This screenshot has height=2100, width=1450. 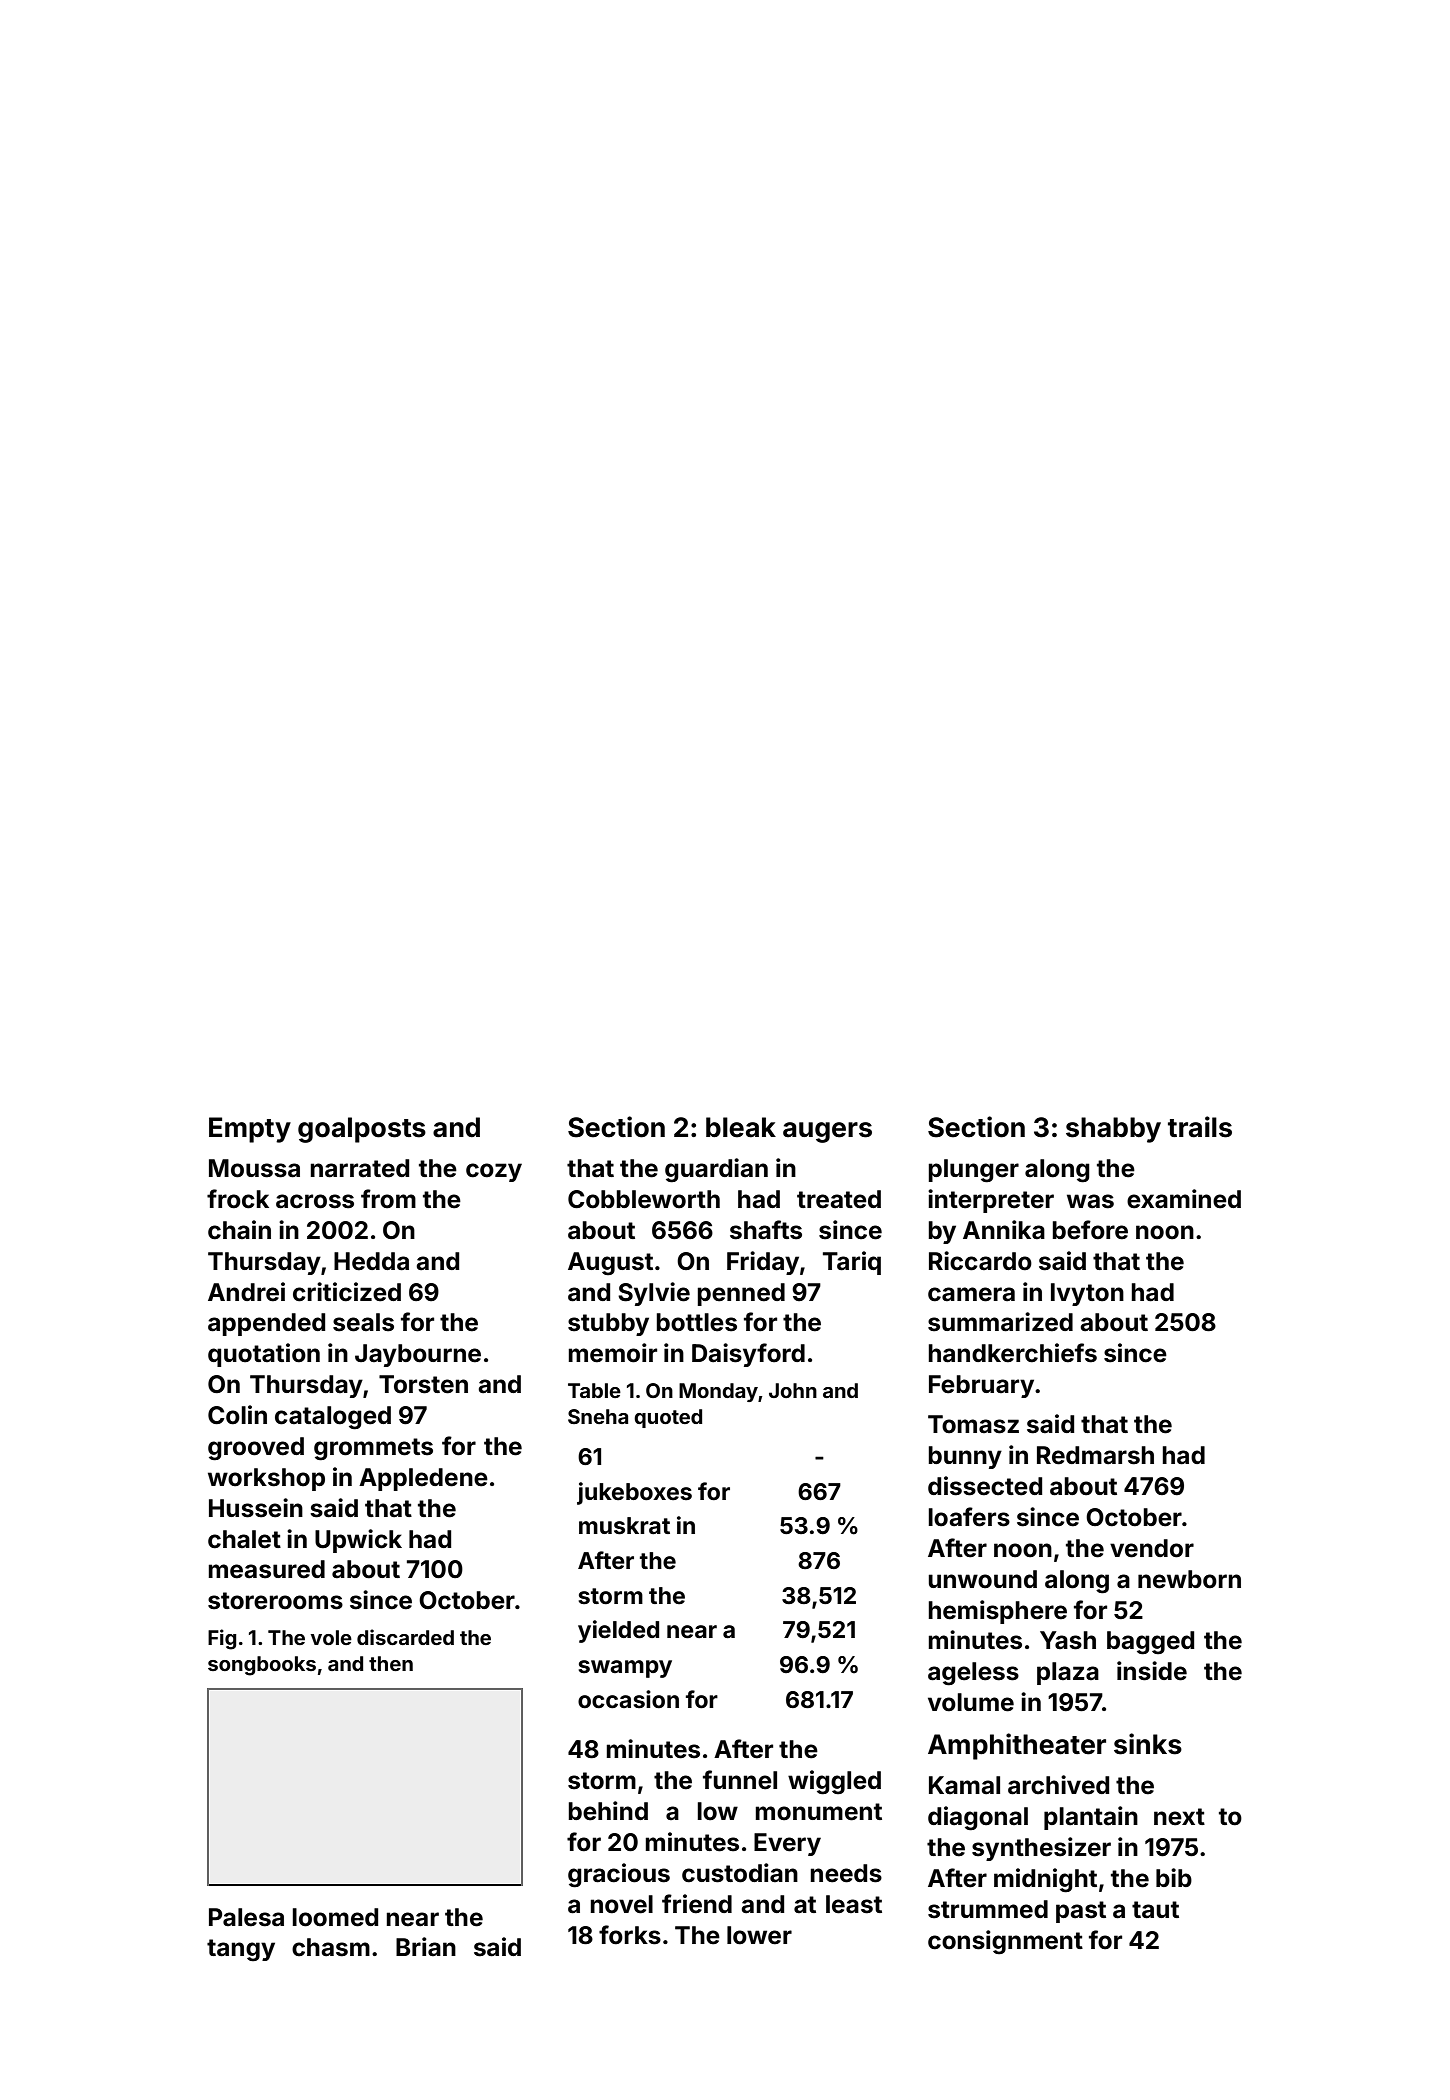 What do you see at coordinates (608, 1811) in the screenshot?
I see `behind` at bounding box center [608, 1811].
